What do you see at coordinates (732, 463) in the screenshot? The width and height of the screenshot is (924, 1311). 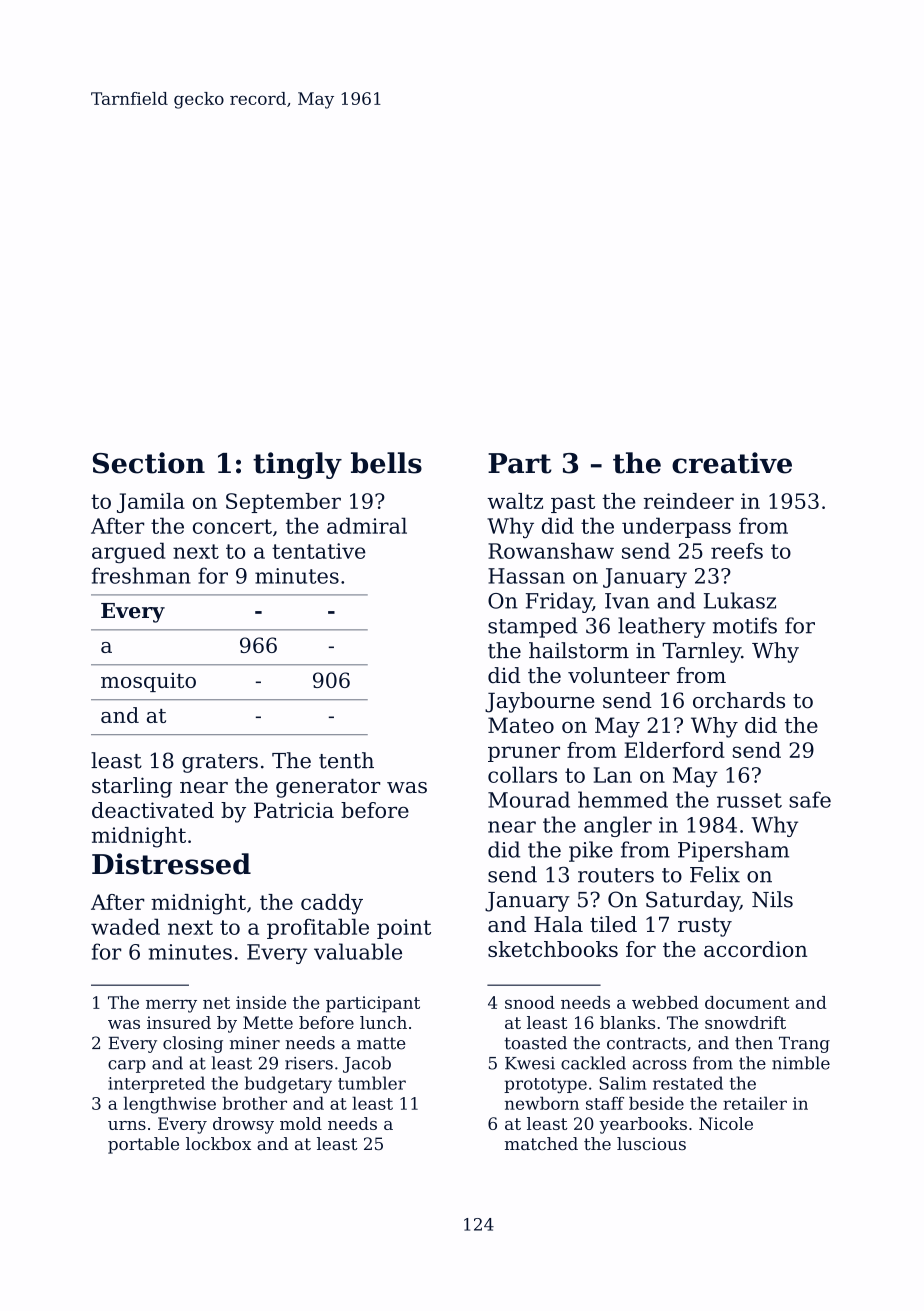 I see `creative` at bounding box center [732, 463].
